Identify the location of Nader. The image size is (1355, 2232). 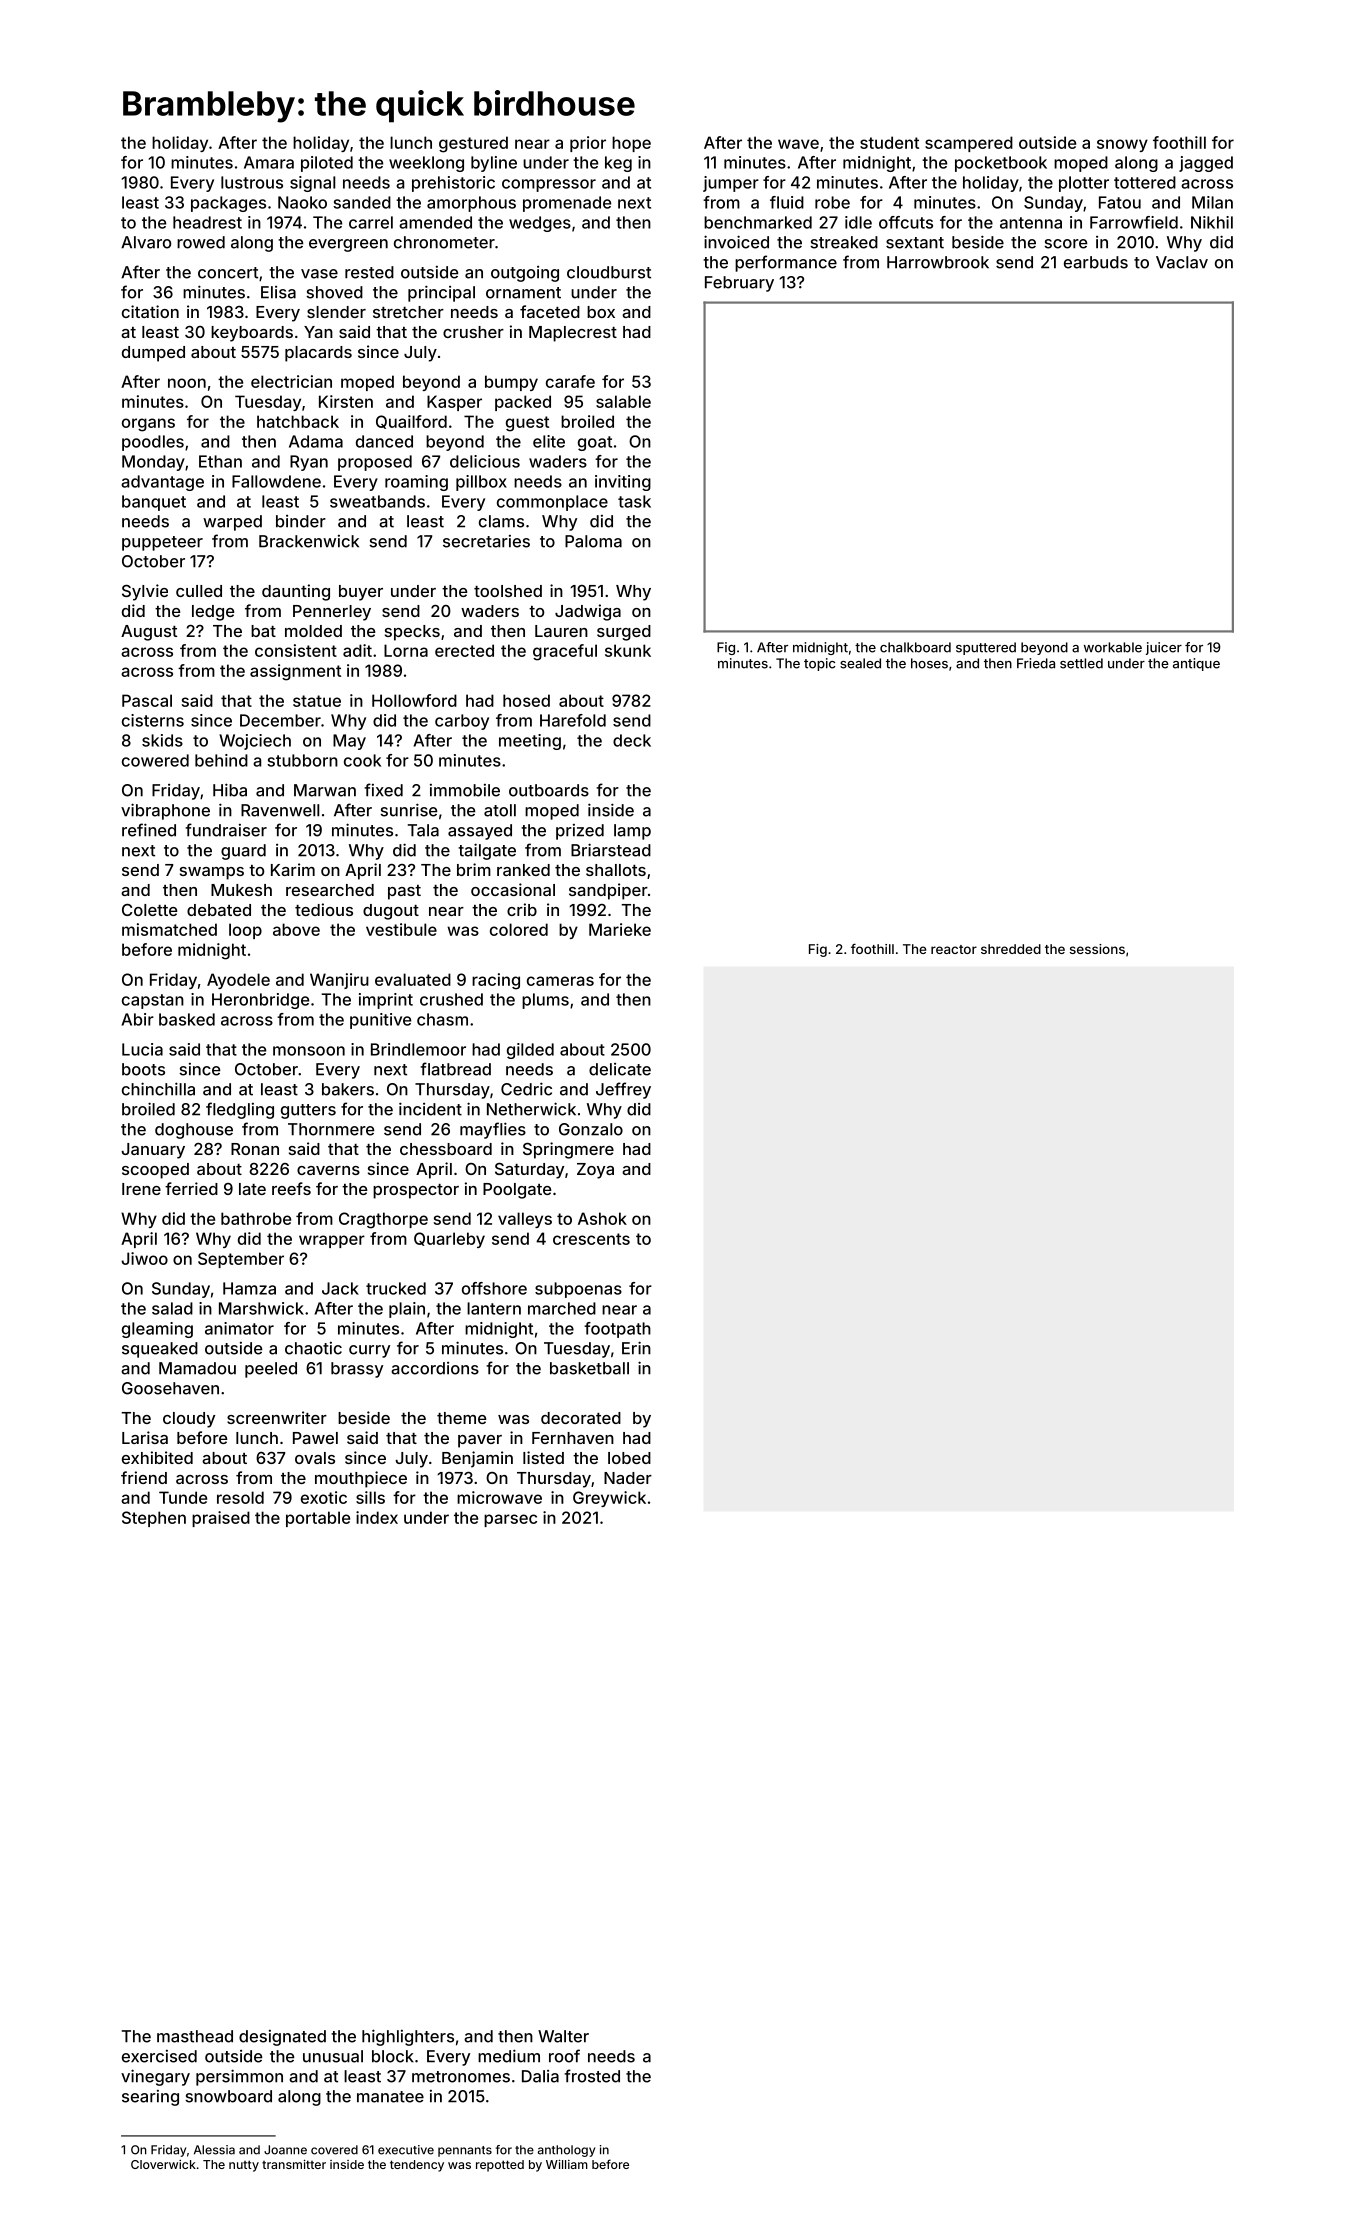
(628, 1478).
